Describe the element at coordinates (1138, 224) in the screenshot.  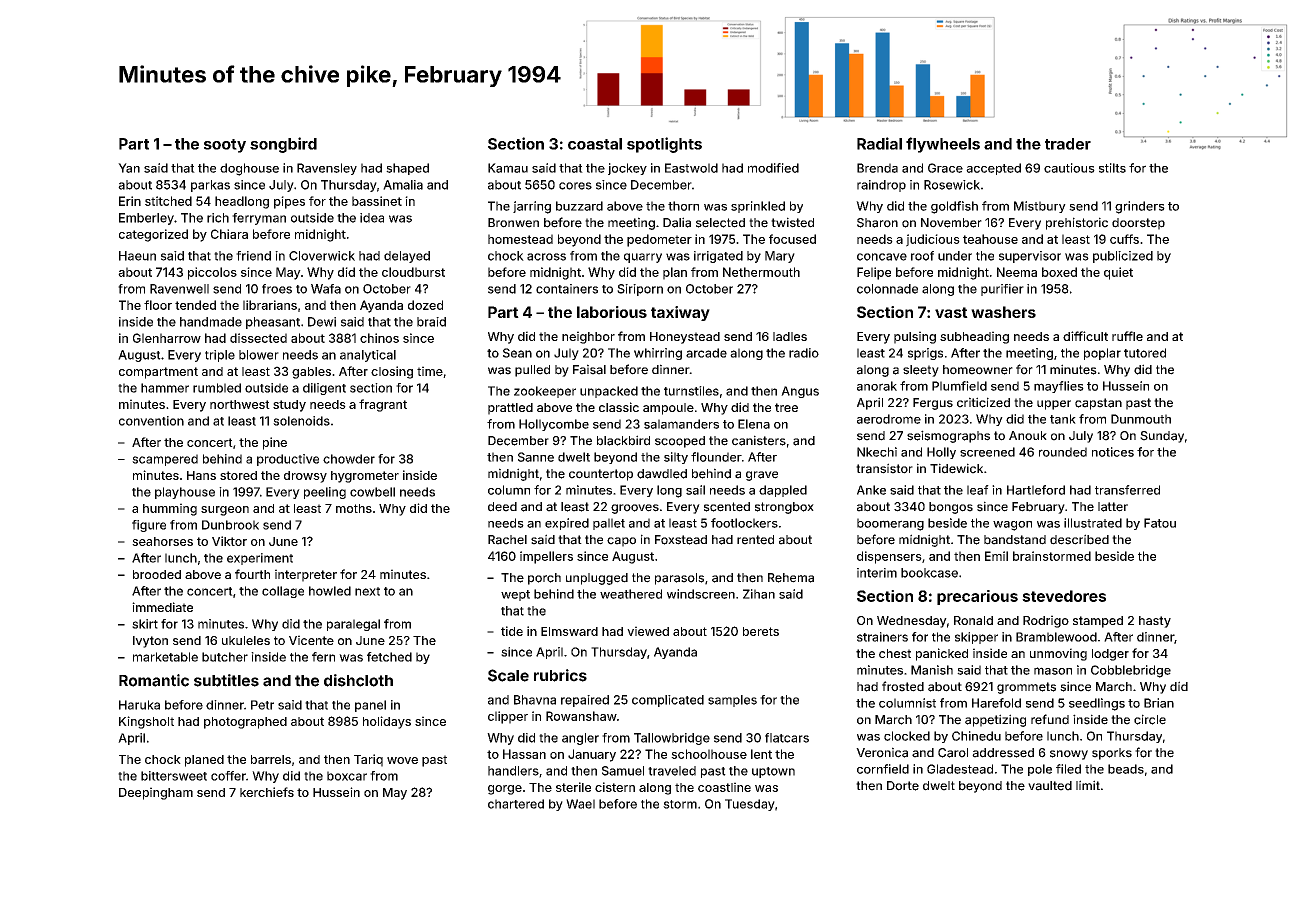
I see `doorstep` at that location.
